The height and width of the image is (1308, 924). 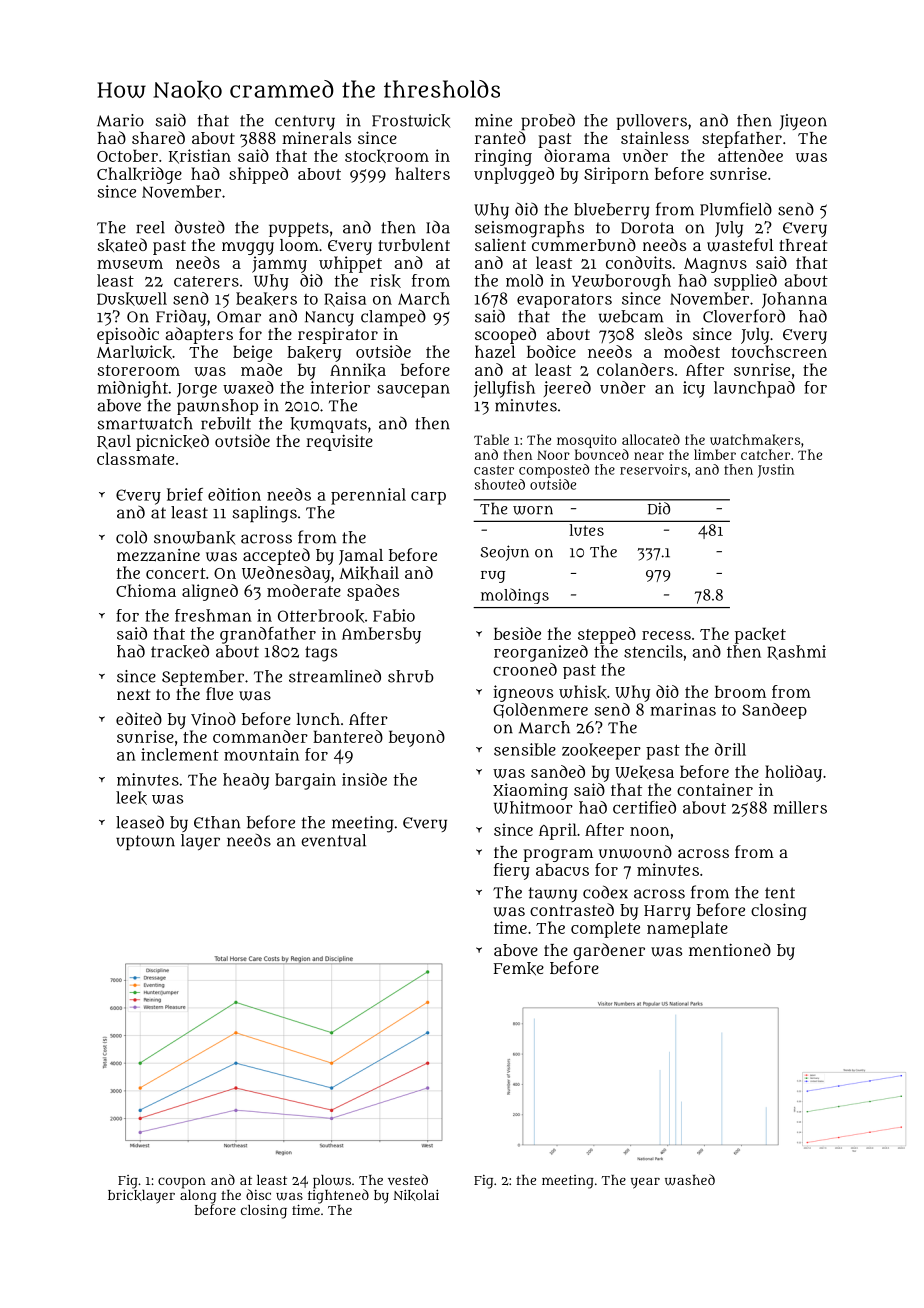 What do you see at coordinates (793, 773) in the image?
I see `holiday` at bounding box center [793, 773].
